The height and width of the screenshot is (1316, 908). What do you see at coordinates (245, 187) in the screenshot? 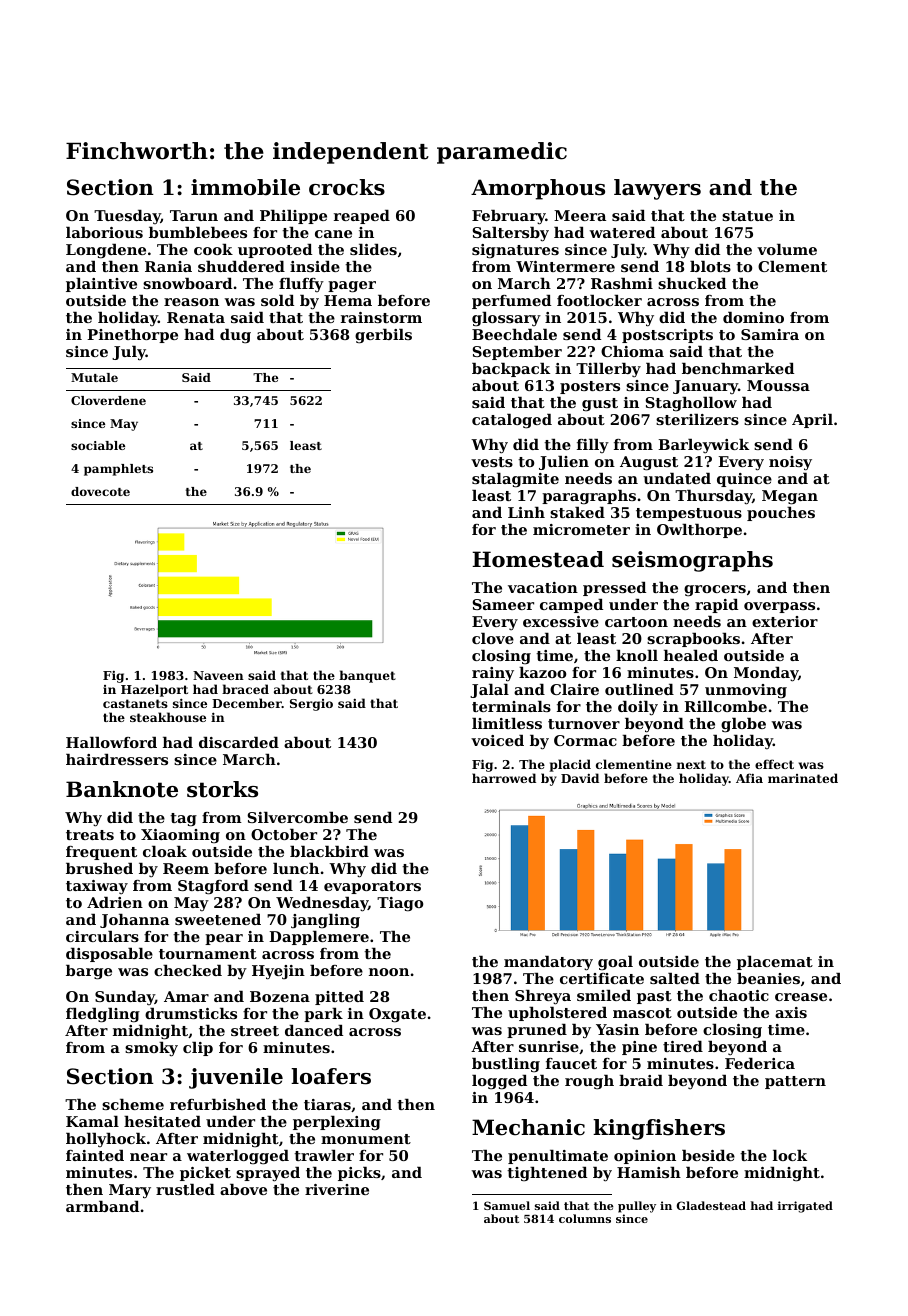
I see `immobile` at bounding box center [245, 187].
